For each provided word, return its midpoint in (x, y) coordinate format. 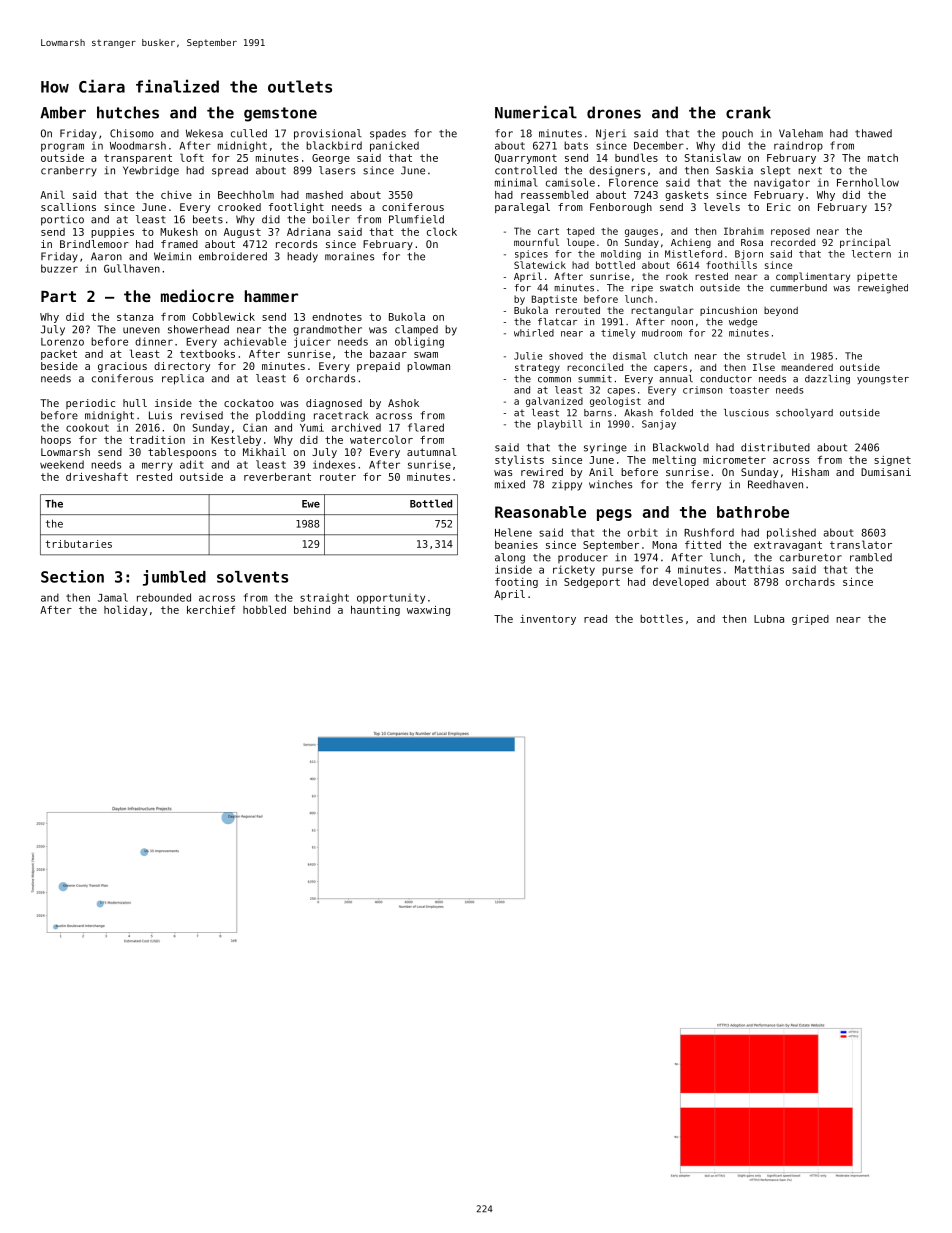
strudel (766, 356)
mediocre (197, 295)
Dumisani (886, 472)
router (338, 477)
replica (183, 379)
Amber (63, 112)
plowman (428, 367)
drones (614, 112)
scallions (68, 207)
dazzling (827, 380)
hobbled (264, 609)
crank (748, 112)
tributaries (79, 544)
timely (618, 334)
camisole (570, 182)
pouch (737, 134)
